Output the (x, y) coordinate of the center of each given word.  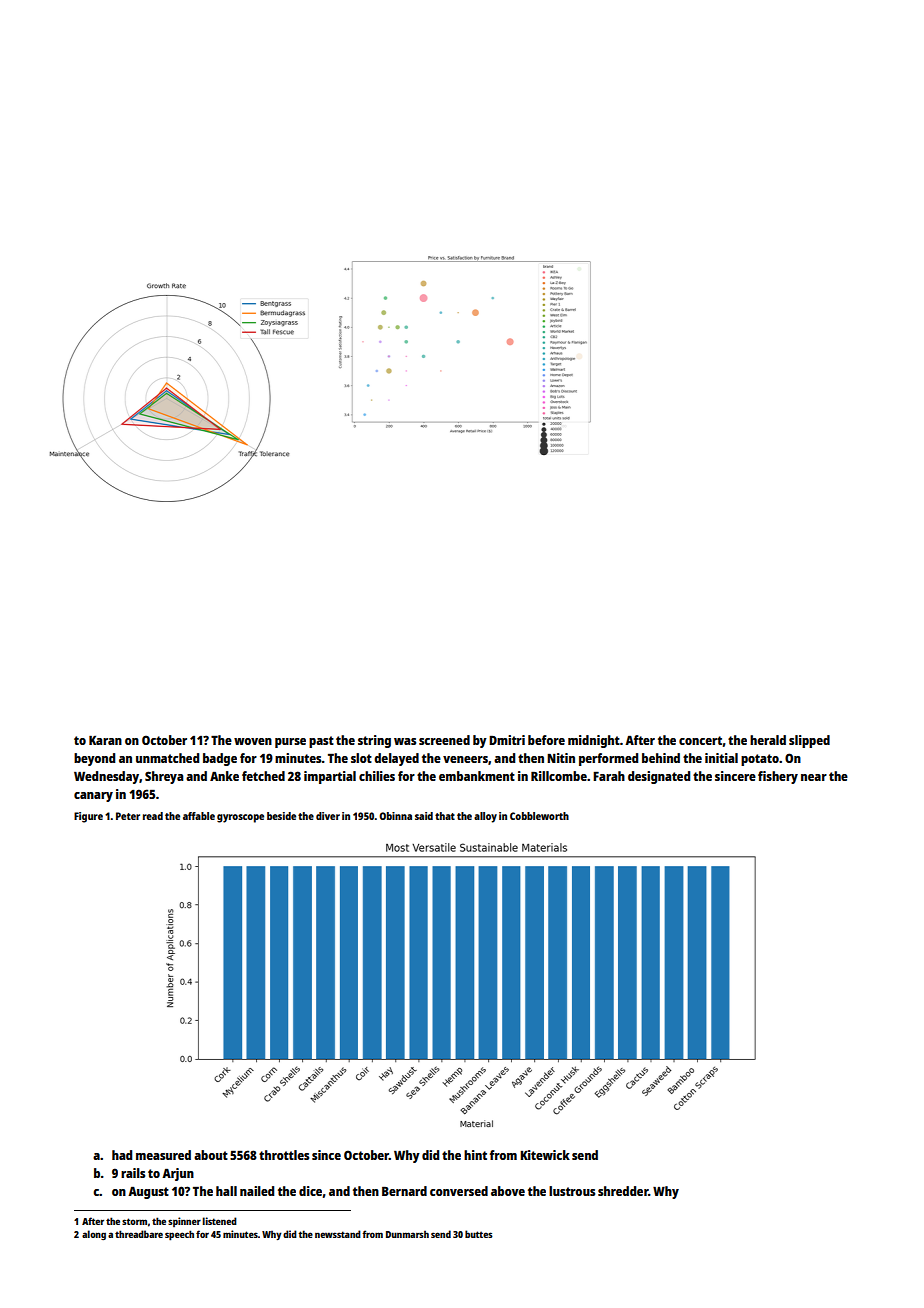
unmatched (167, 758)
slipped (809, 741)
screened (444, 740)
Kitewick (545, 1155)
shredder (623, 1191)
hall (226, 1191)
